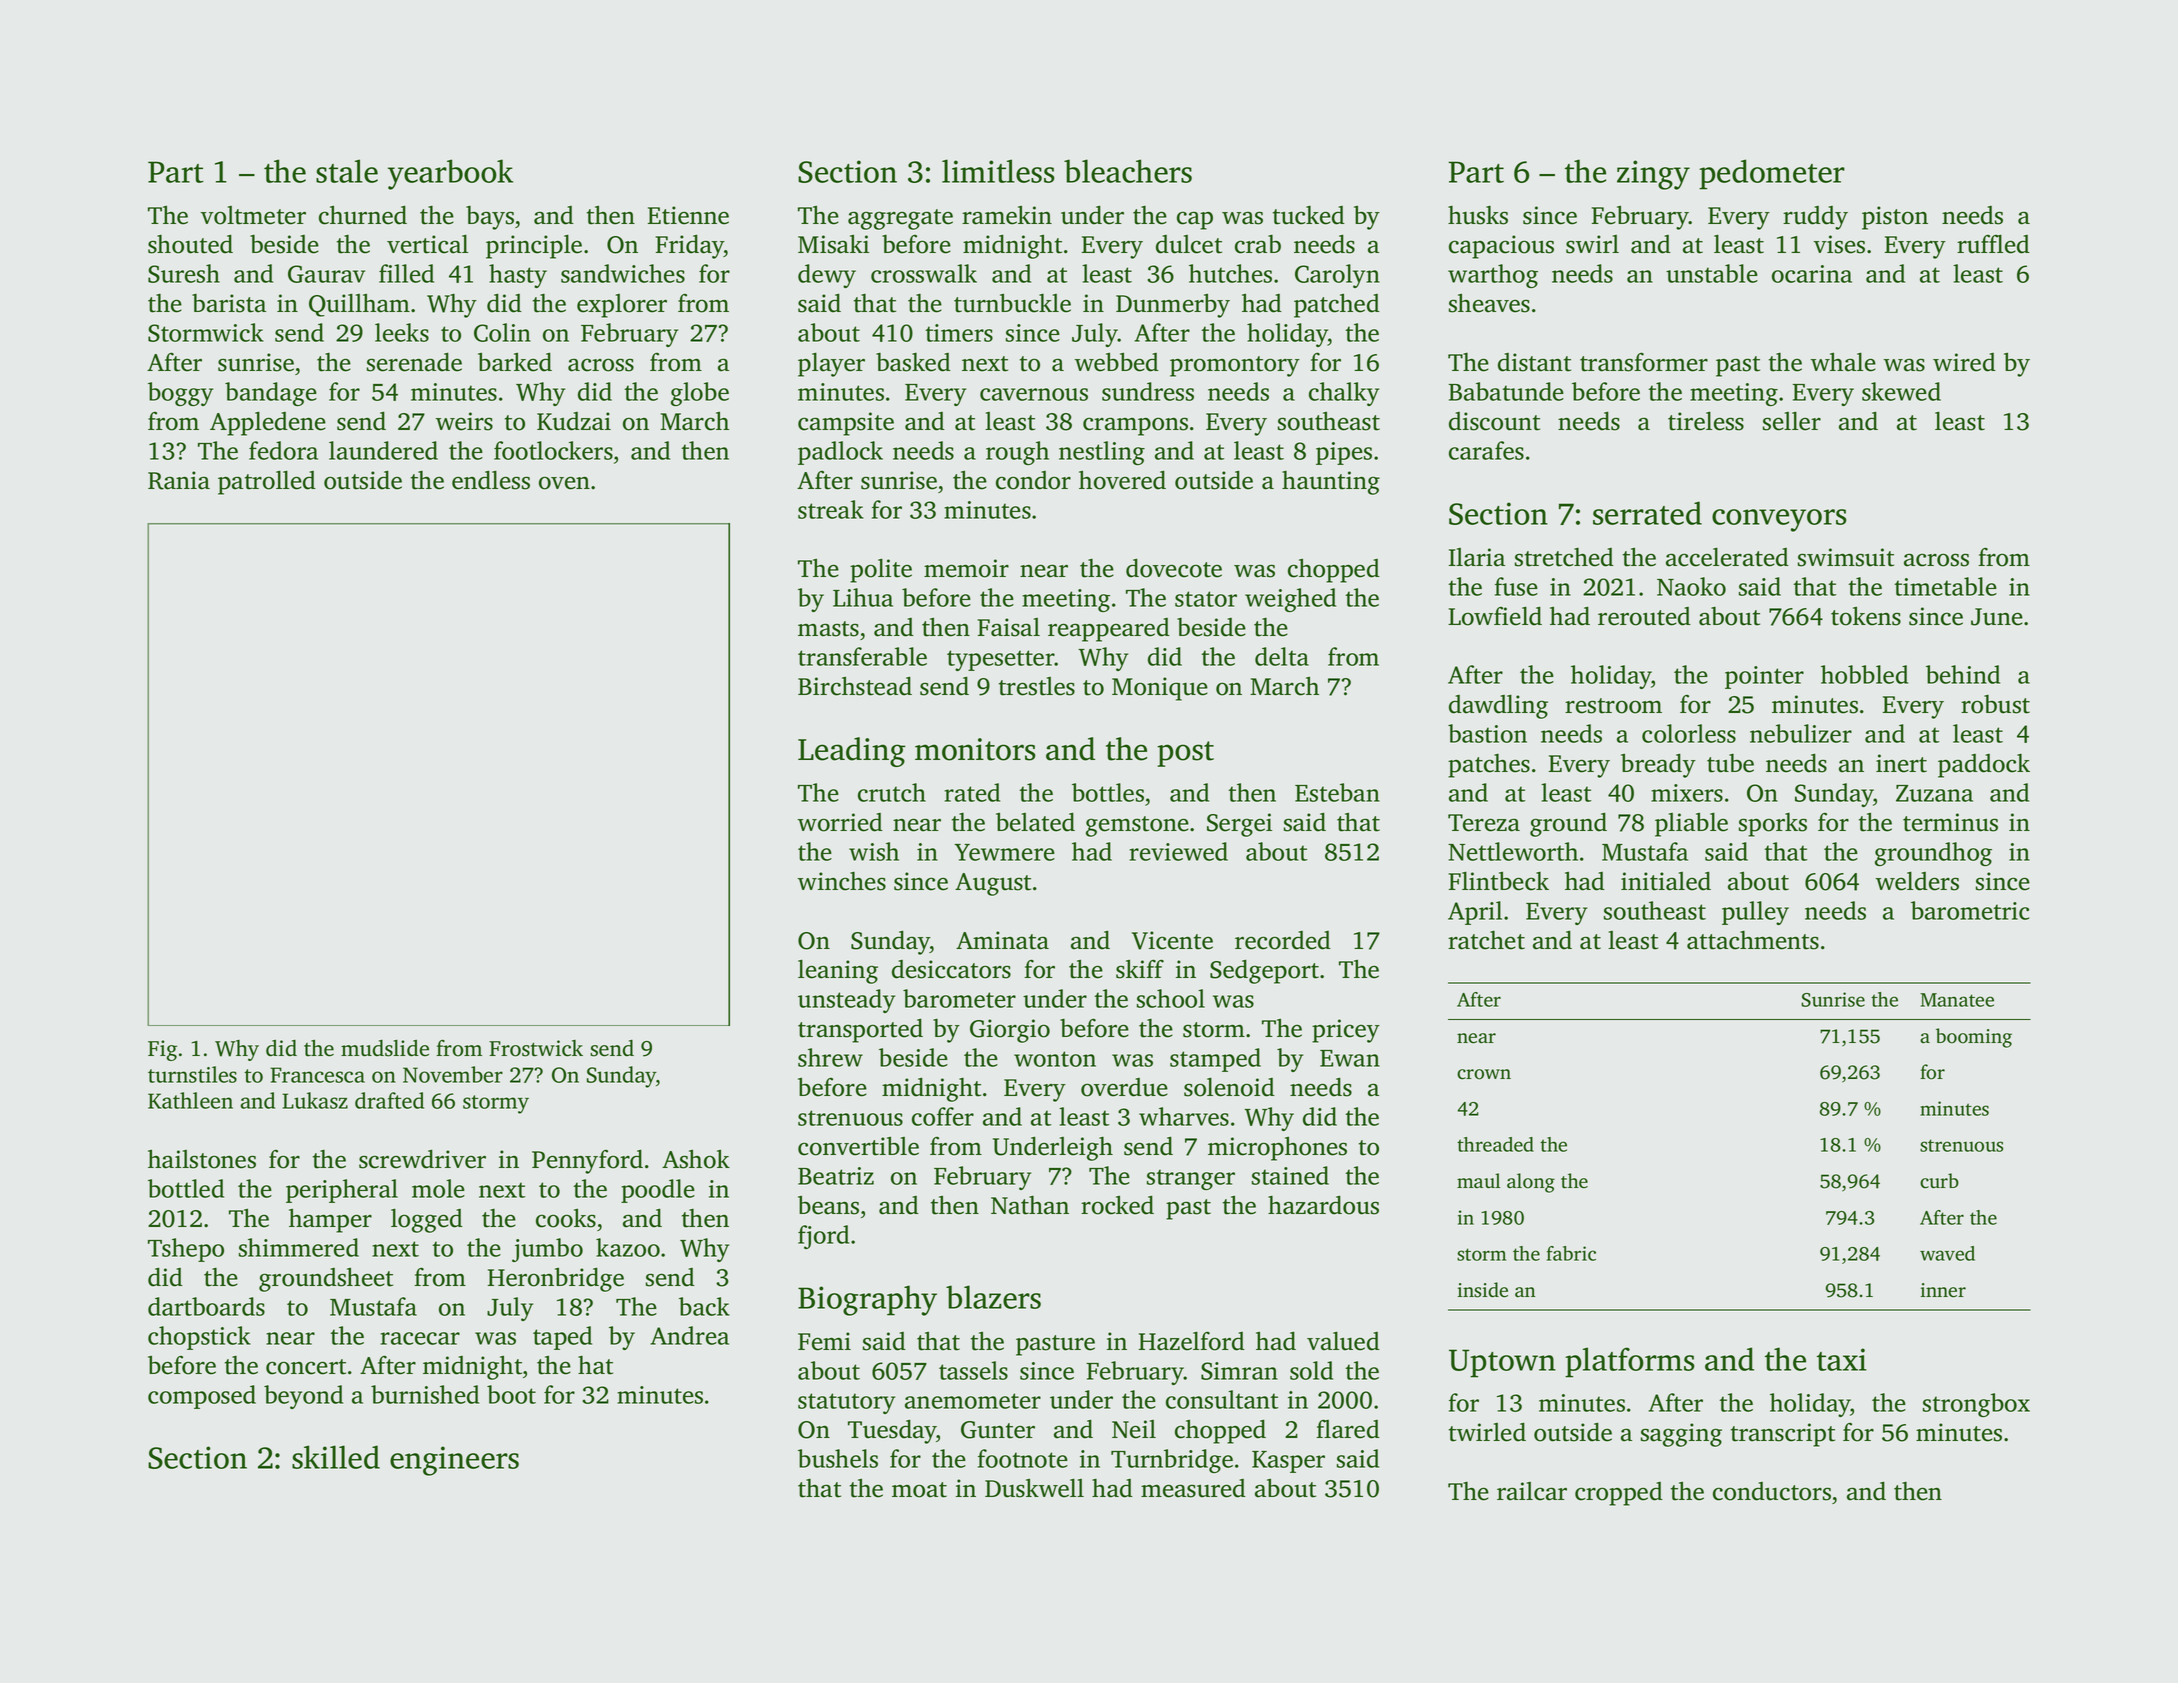 The width and height of the screenshot is (2178, 1683). What do you see at coordinates (852, 752) in the screenshot?
I see `Leading` at bounding box center [852, 752].
